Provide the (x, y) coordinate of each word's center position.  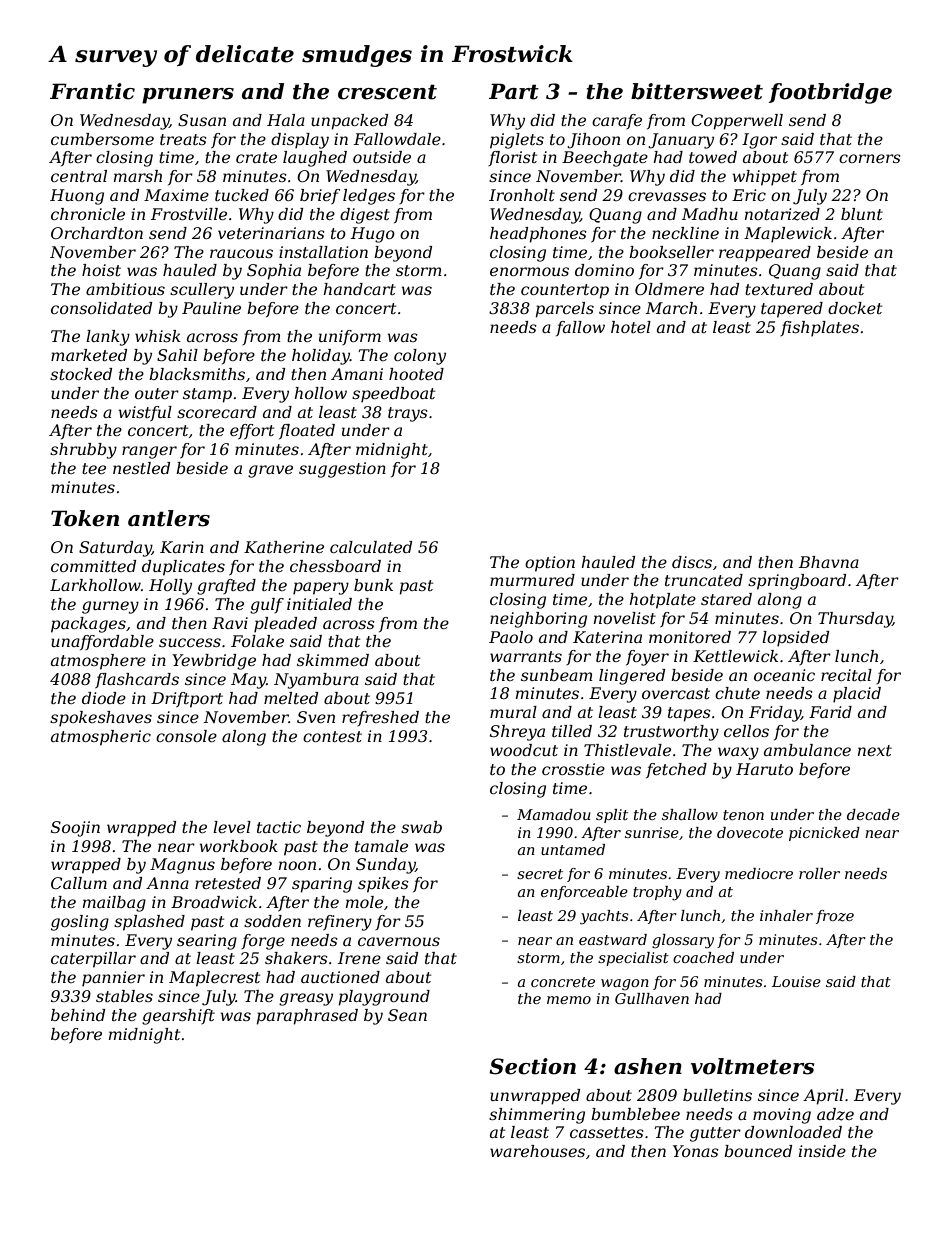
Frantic (92, 91)
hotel (631, 327)
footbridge (830, 93)
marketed (89, 355)
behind (78, 1015)
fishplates (819, 329)
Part (514, 91)
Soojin (75, 829)
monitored (690, 637)
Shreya (517, 733)
